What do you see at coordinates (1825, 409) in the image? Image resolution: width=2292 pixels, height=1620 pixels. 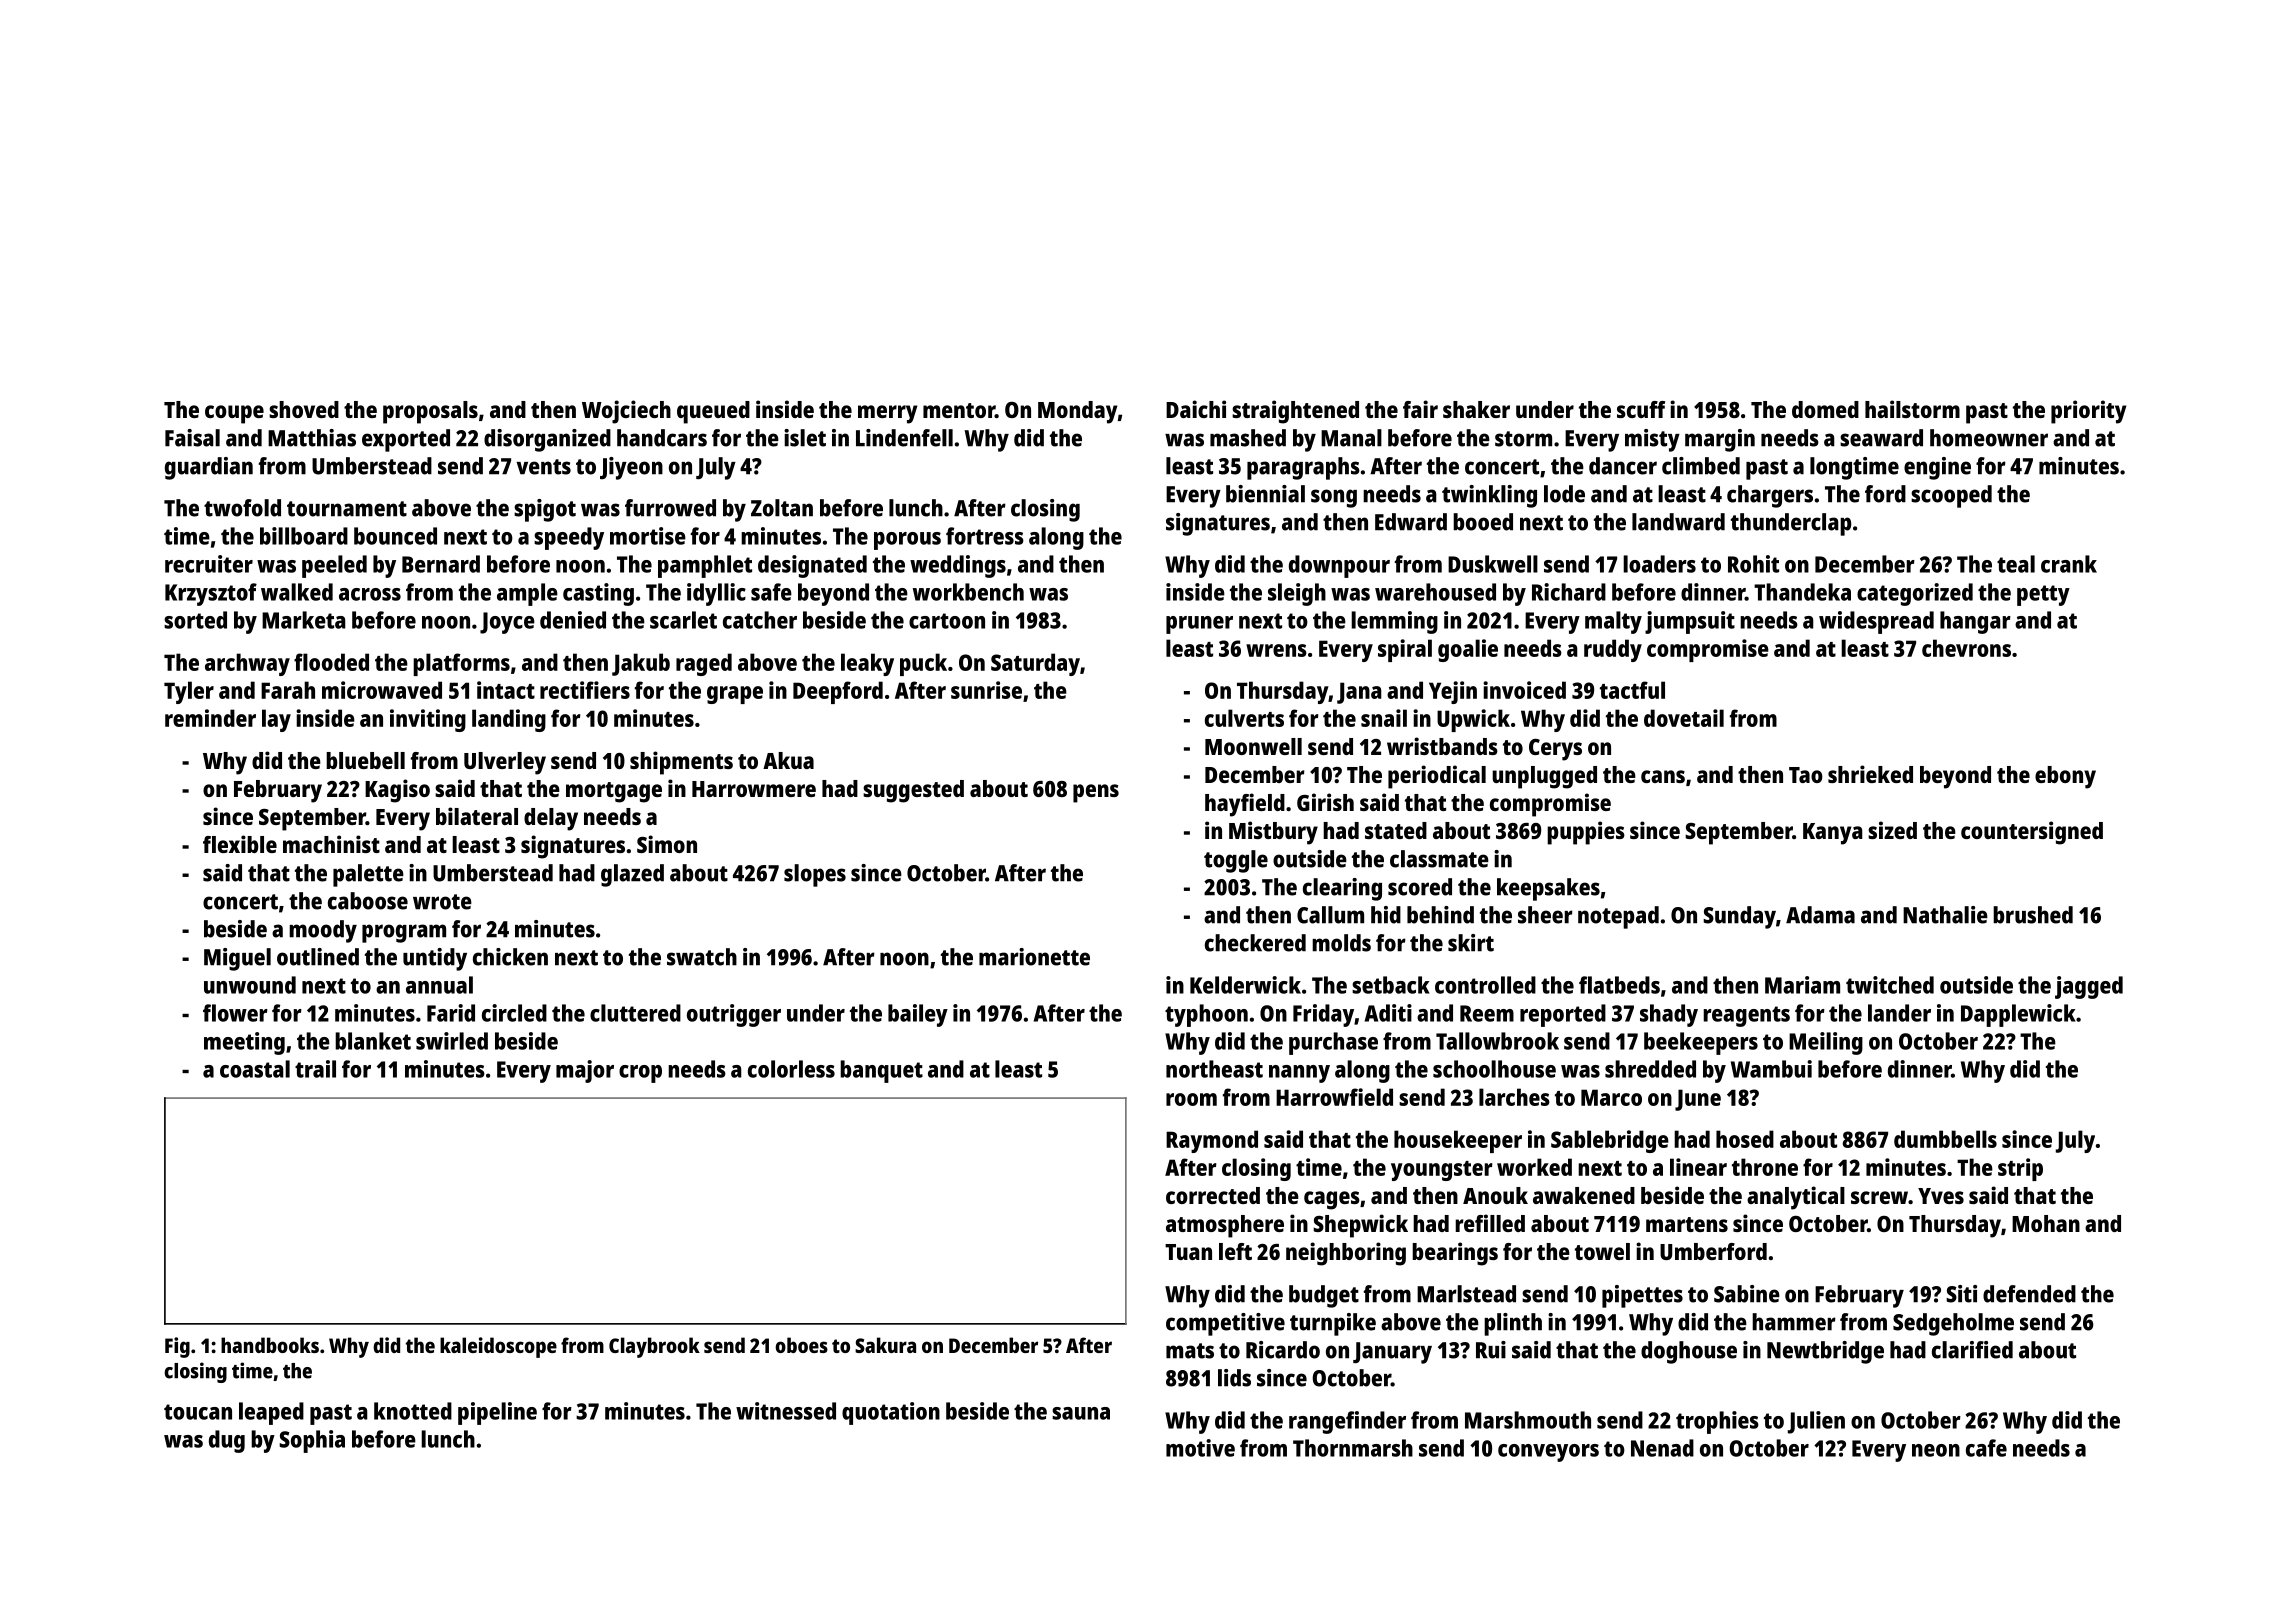 I see `domed` at bounding box center [1825, 409].
